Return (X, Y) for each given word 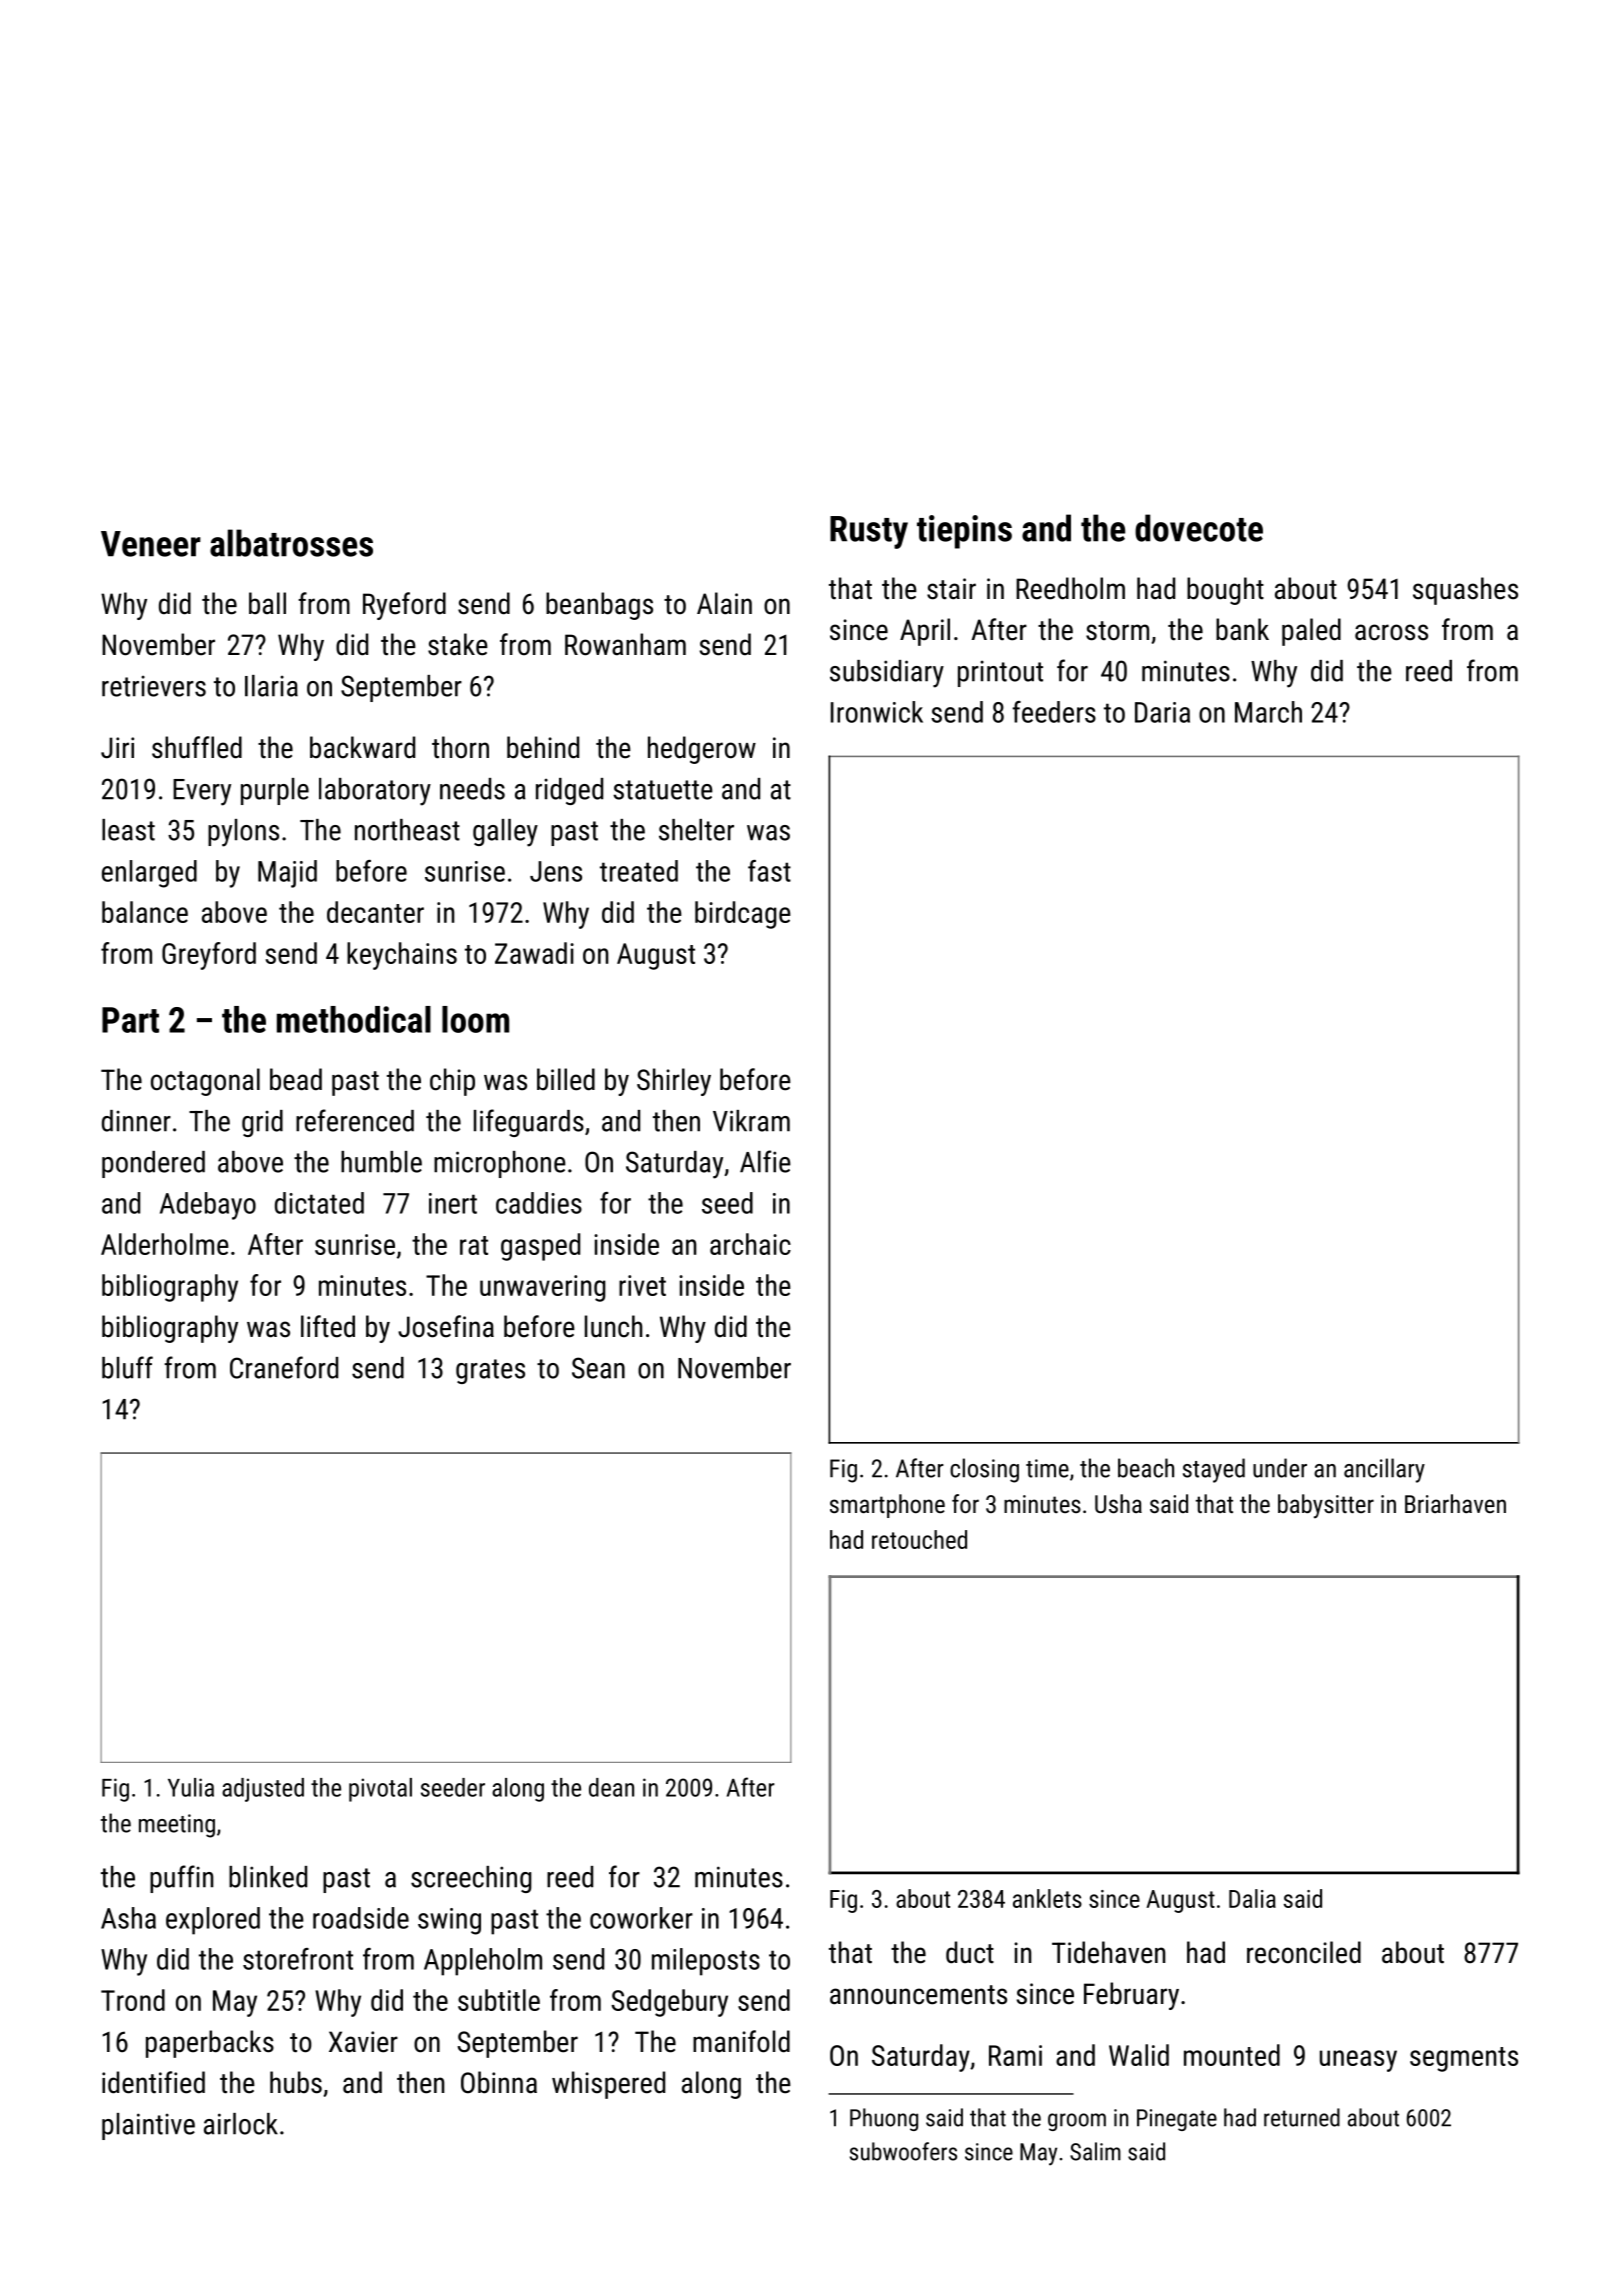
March (1268, 712)
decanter (375, 912)
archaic (750, 1244)
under (1280, 1468)
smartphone (887, 1506)
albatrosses (291, 543)
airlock (241, 2124)
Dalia (1252, 1898)
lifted (328, 1326)
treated (639, 871)
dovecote (1199, 528)
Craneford (284, 1367)
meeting (177, 1826)
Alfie (765, 1161)
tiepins (964, 532)
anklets (1047, 1898)
